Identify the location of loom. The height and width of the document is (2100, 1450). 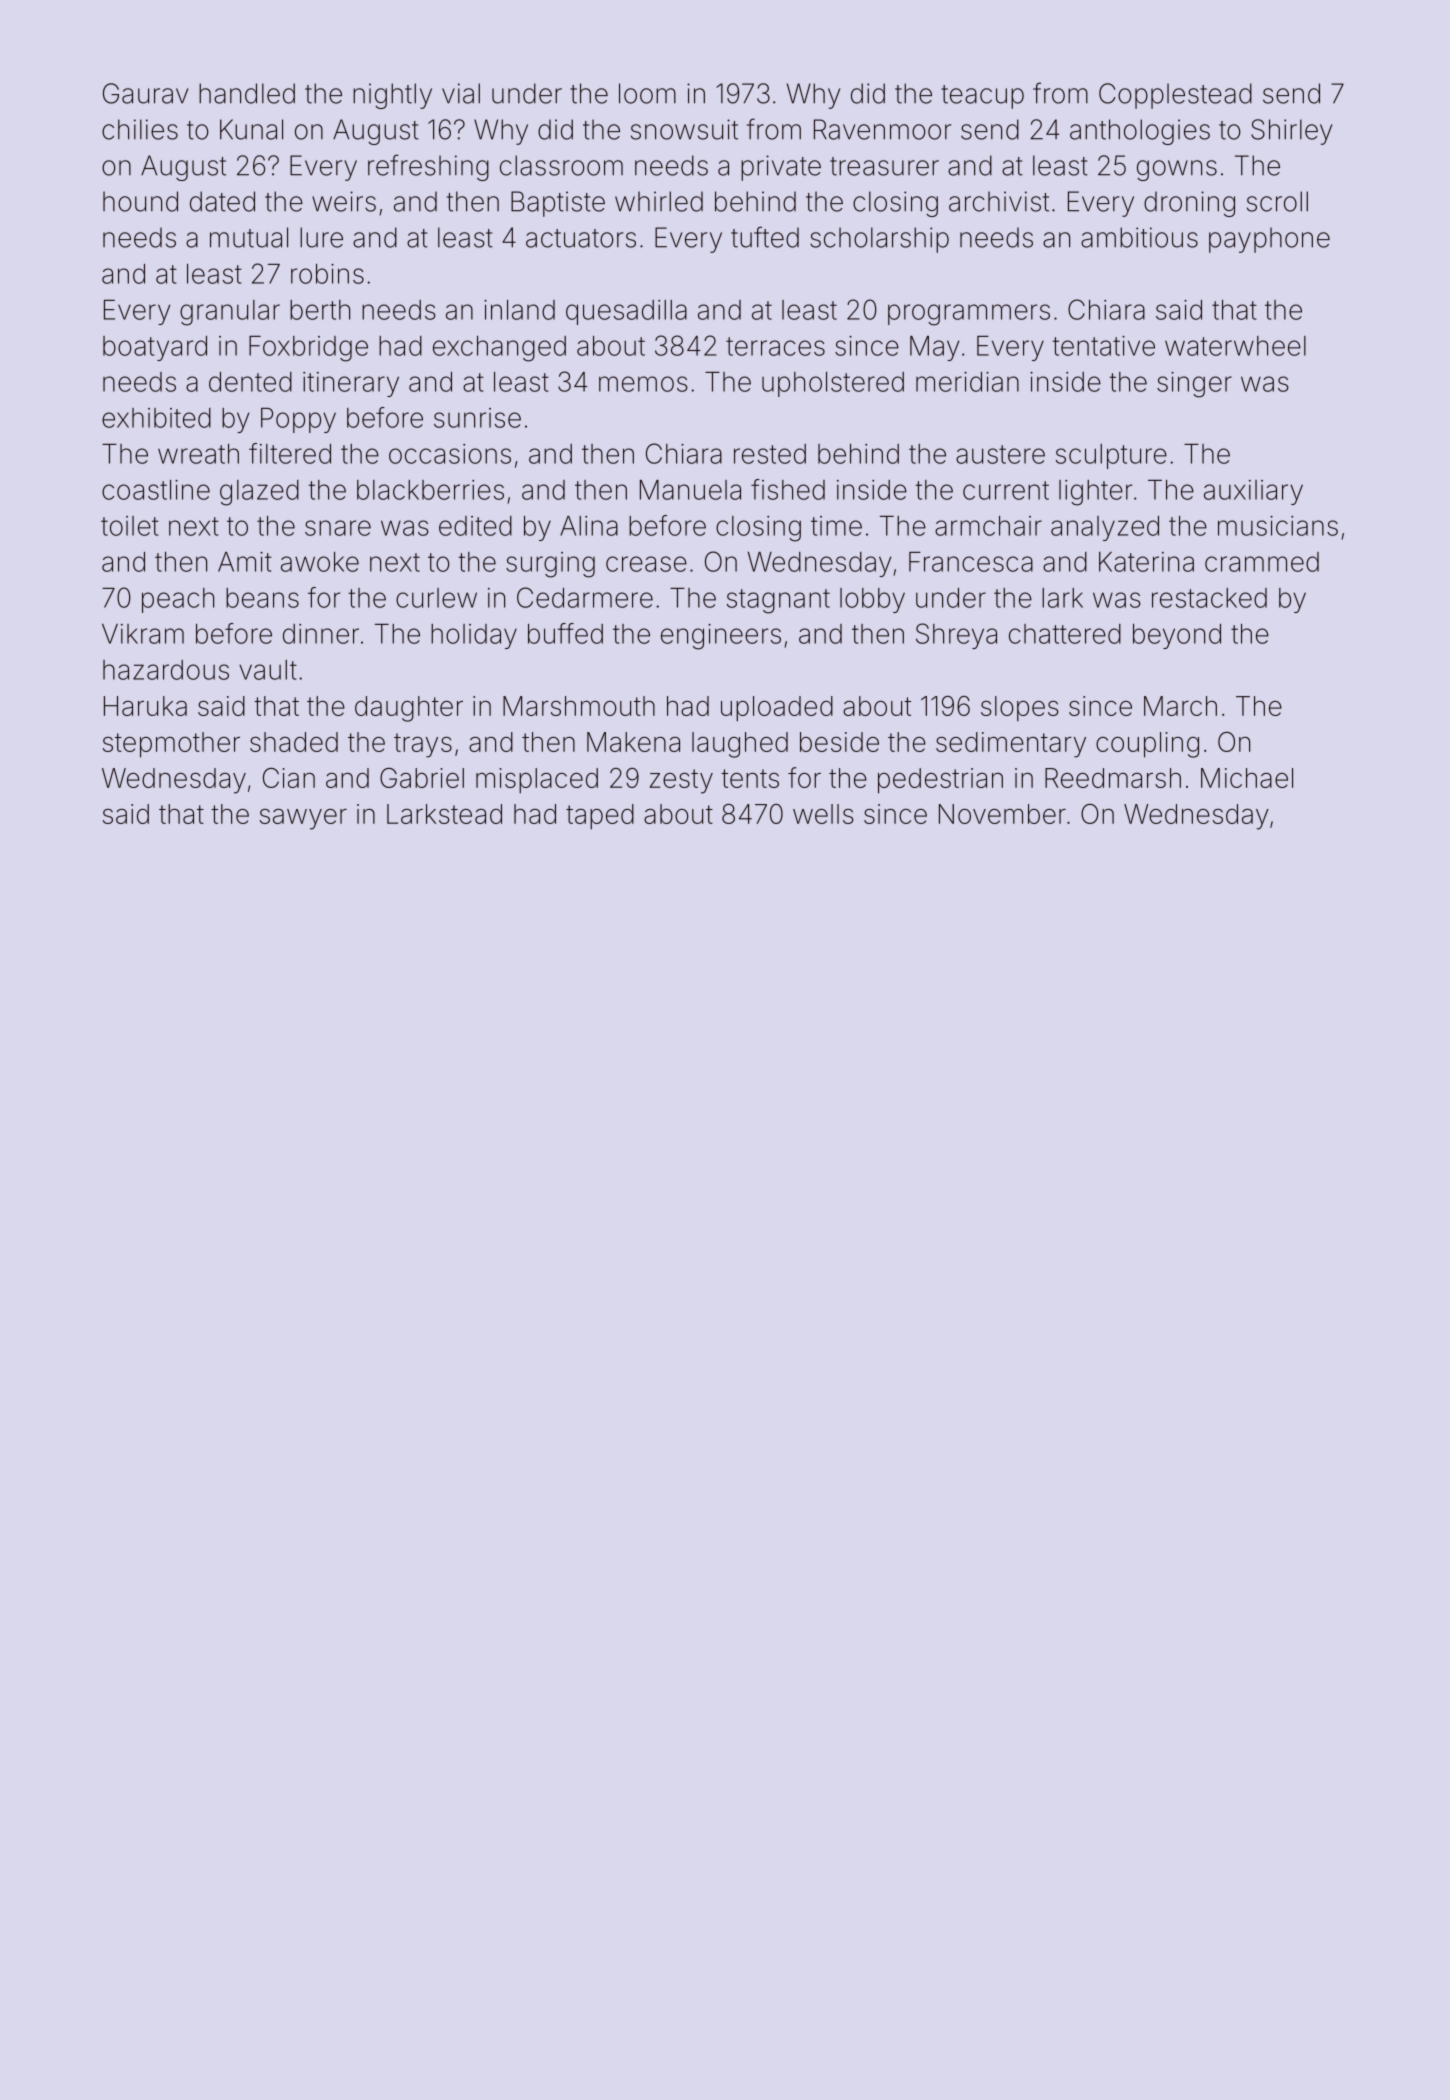
(647, 93).
